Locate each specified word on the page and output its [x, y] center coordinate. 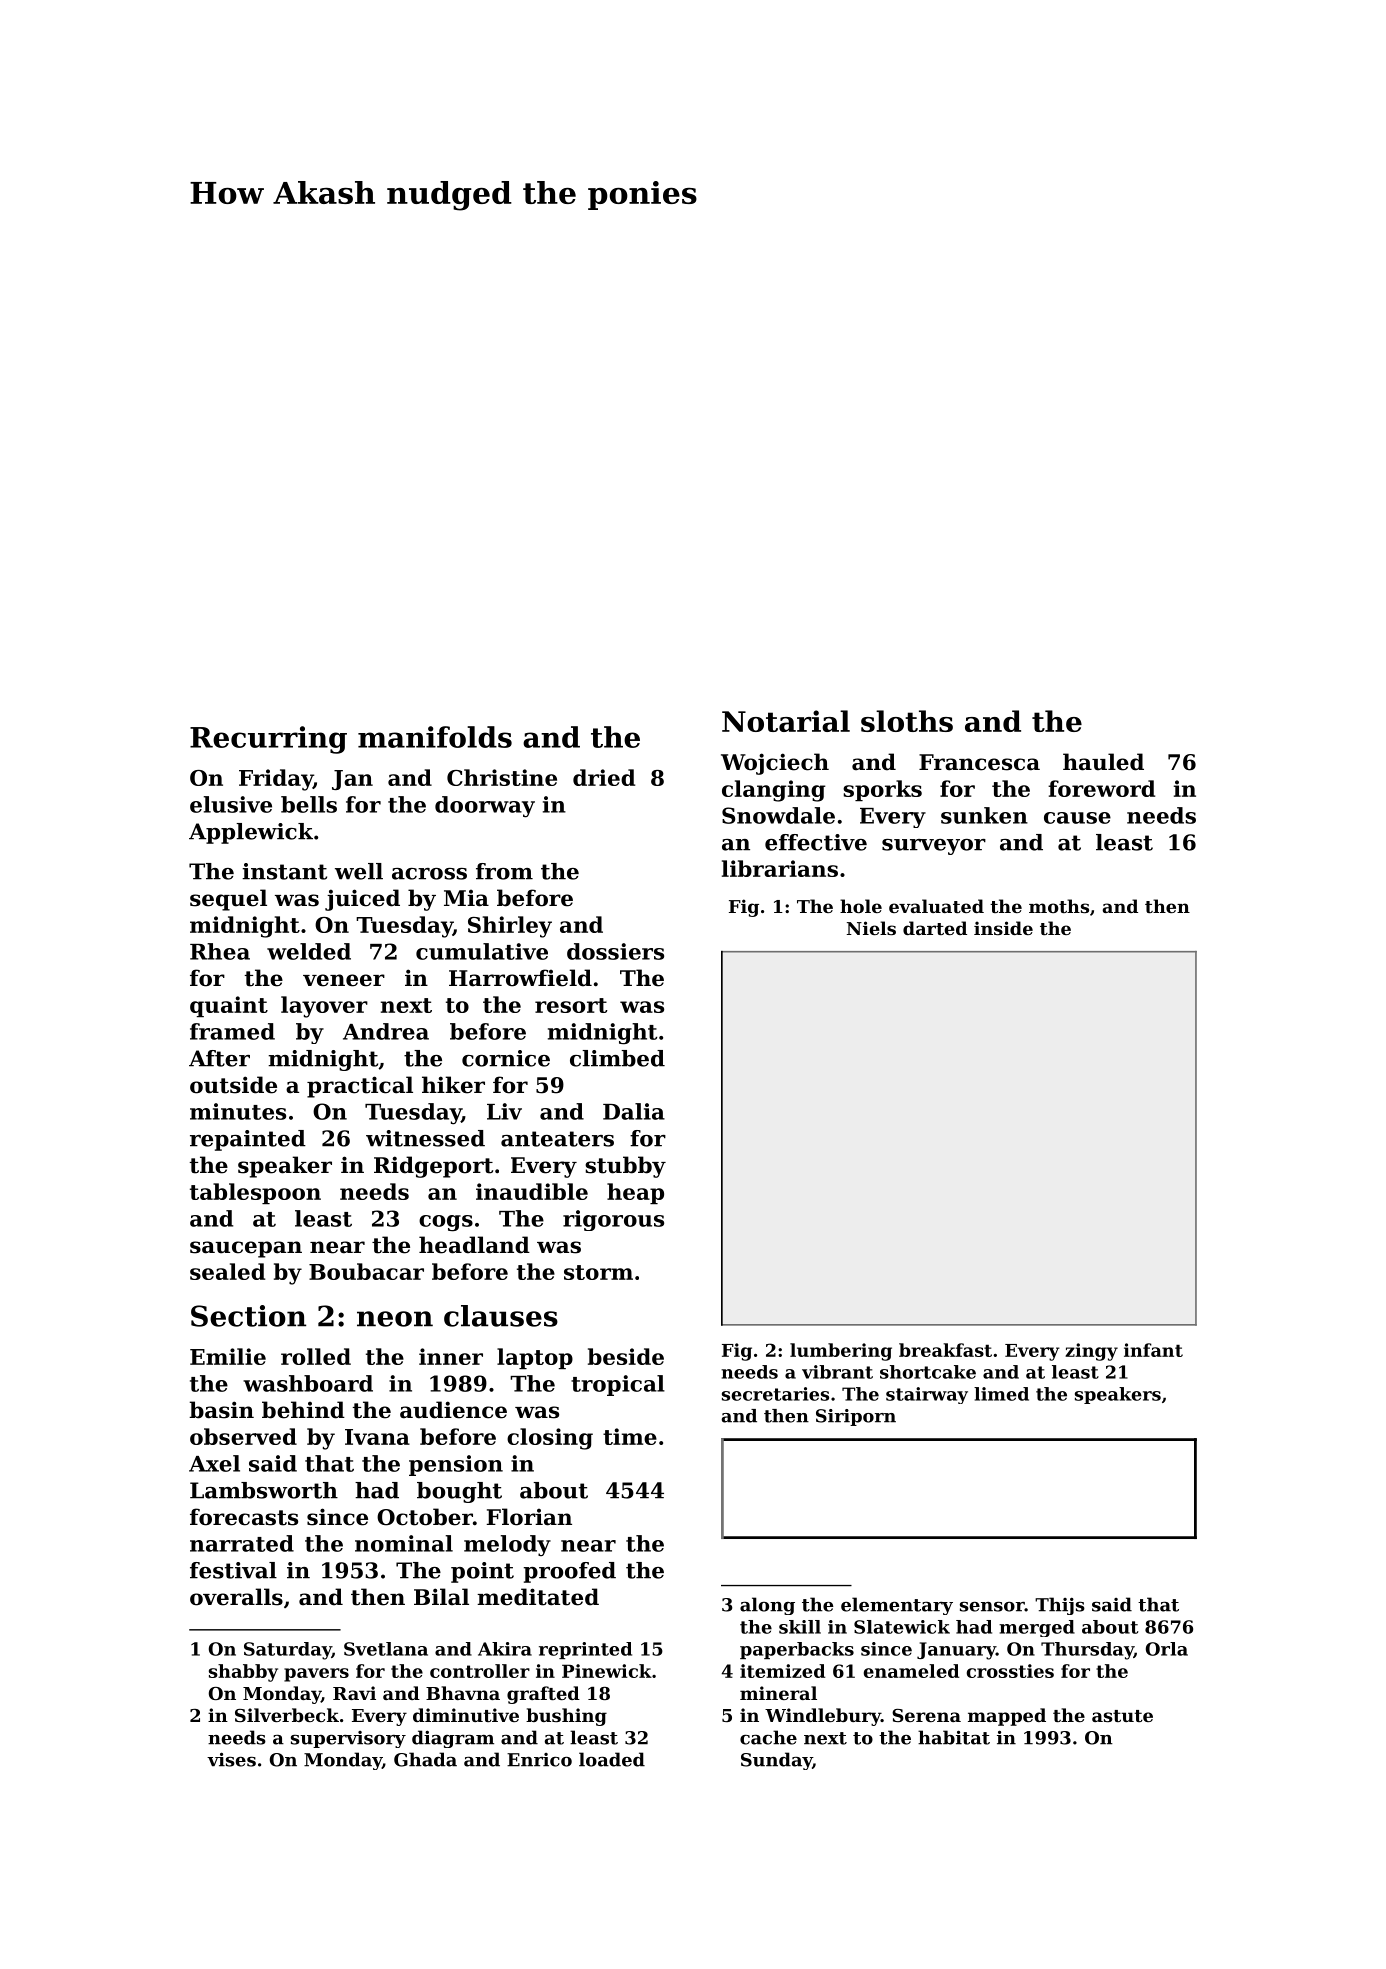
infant [1153, 1350]
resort [571, 1005]
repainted [248, 1140]
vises [231, 1759]
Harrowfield [520, 978]
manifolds [435, 737]
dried [604, 777]
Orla [1167, 1649]
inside [1003, 928]
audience [453, 1410]
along [767, 1606]
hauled [1103, 762]
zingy [1091, 1352]
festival [233, 1570]
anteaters [557, 1139]
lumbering [841, 1352]
